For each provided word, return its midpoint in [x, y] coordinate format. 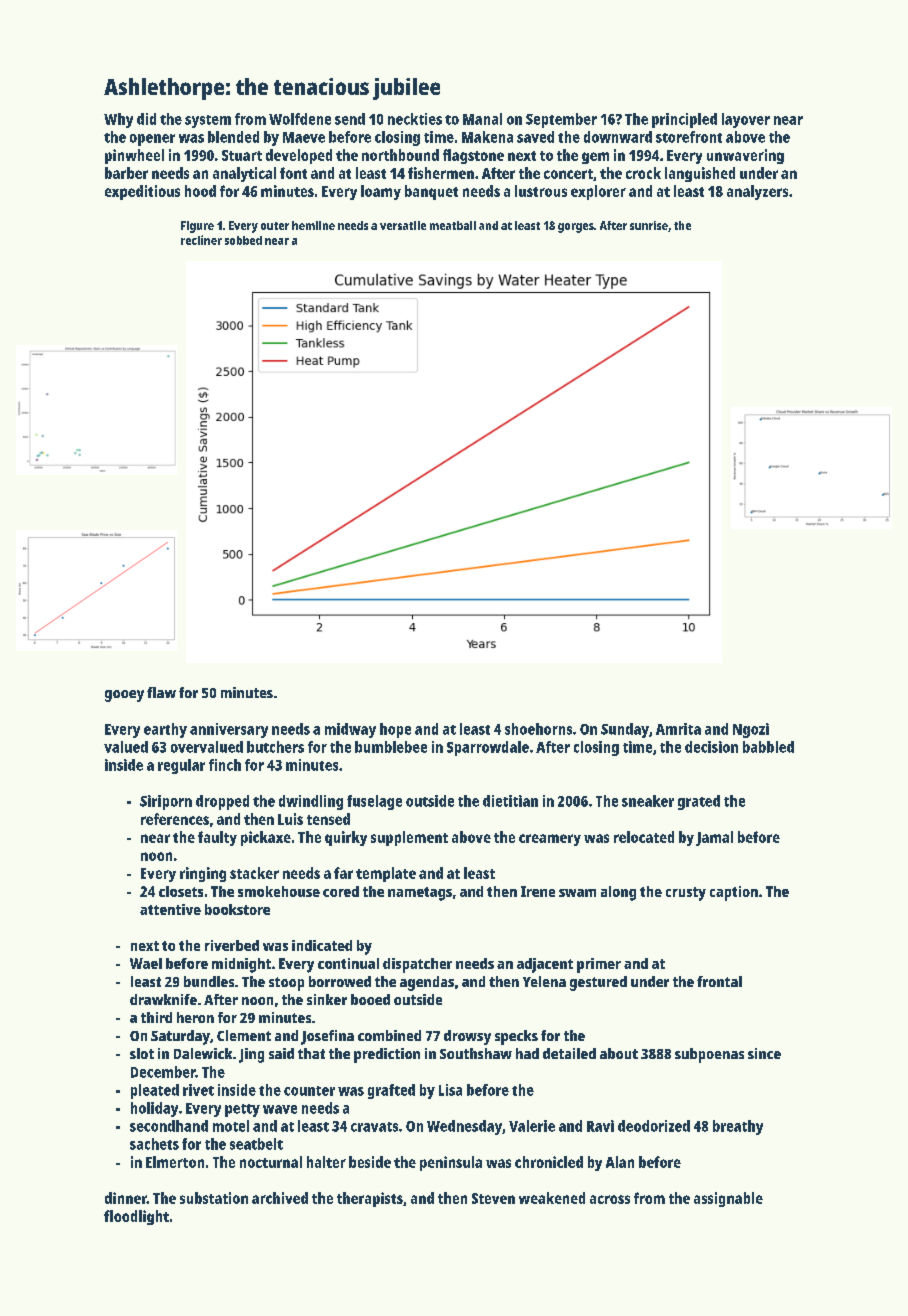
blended [233, 137]
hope [395, 730]
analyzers [757, 192]
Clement [244, 1035]
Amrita [678, 729]
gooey [124, 696]
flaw [161, 692]
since [764, 1053]
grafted [391, 1091]
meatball [453, 225]
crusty [686, 894]
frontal [719, 981]
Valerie [532, 1126]
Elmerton [175, 1162]
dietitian [510, 801]
